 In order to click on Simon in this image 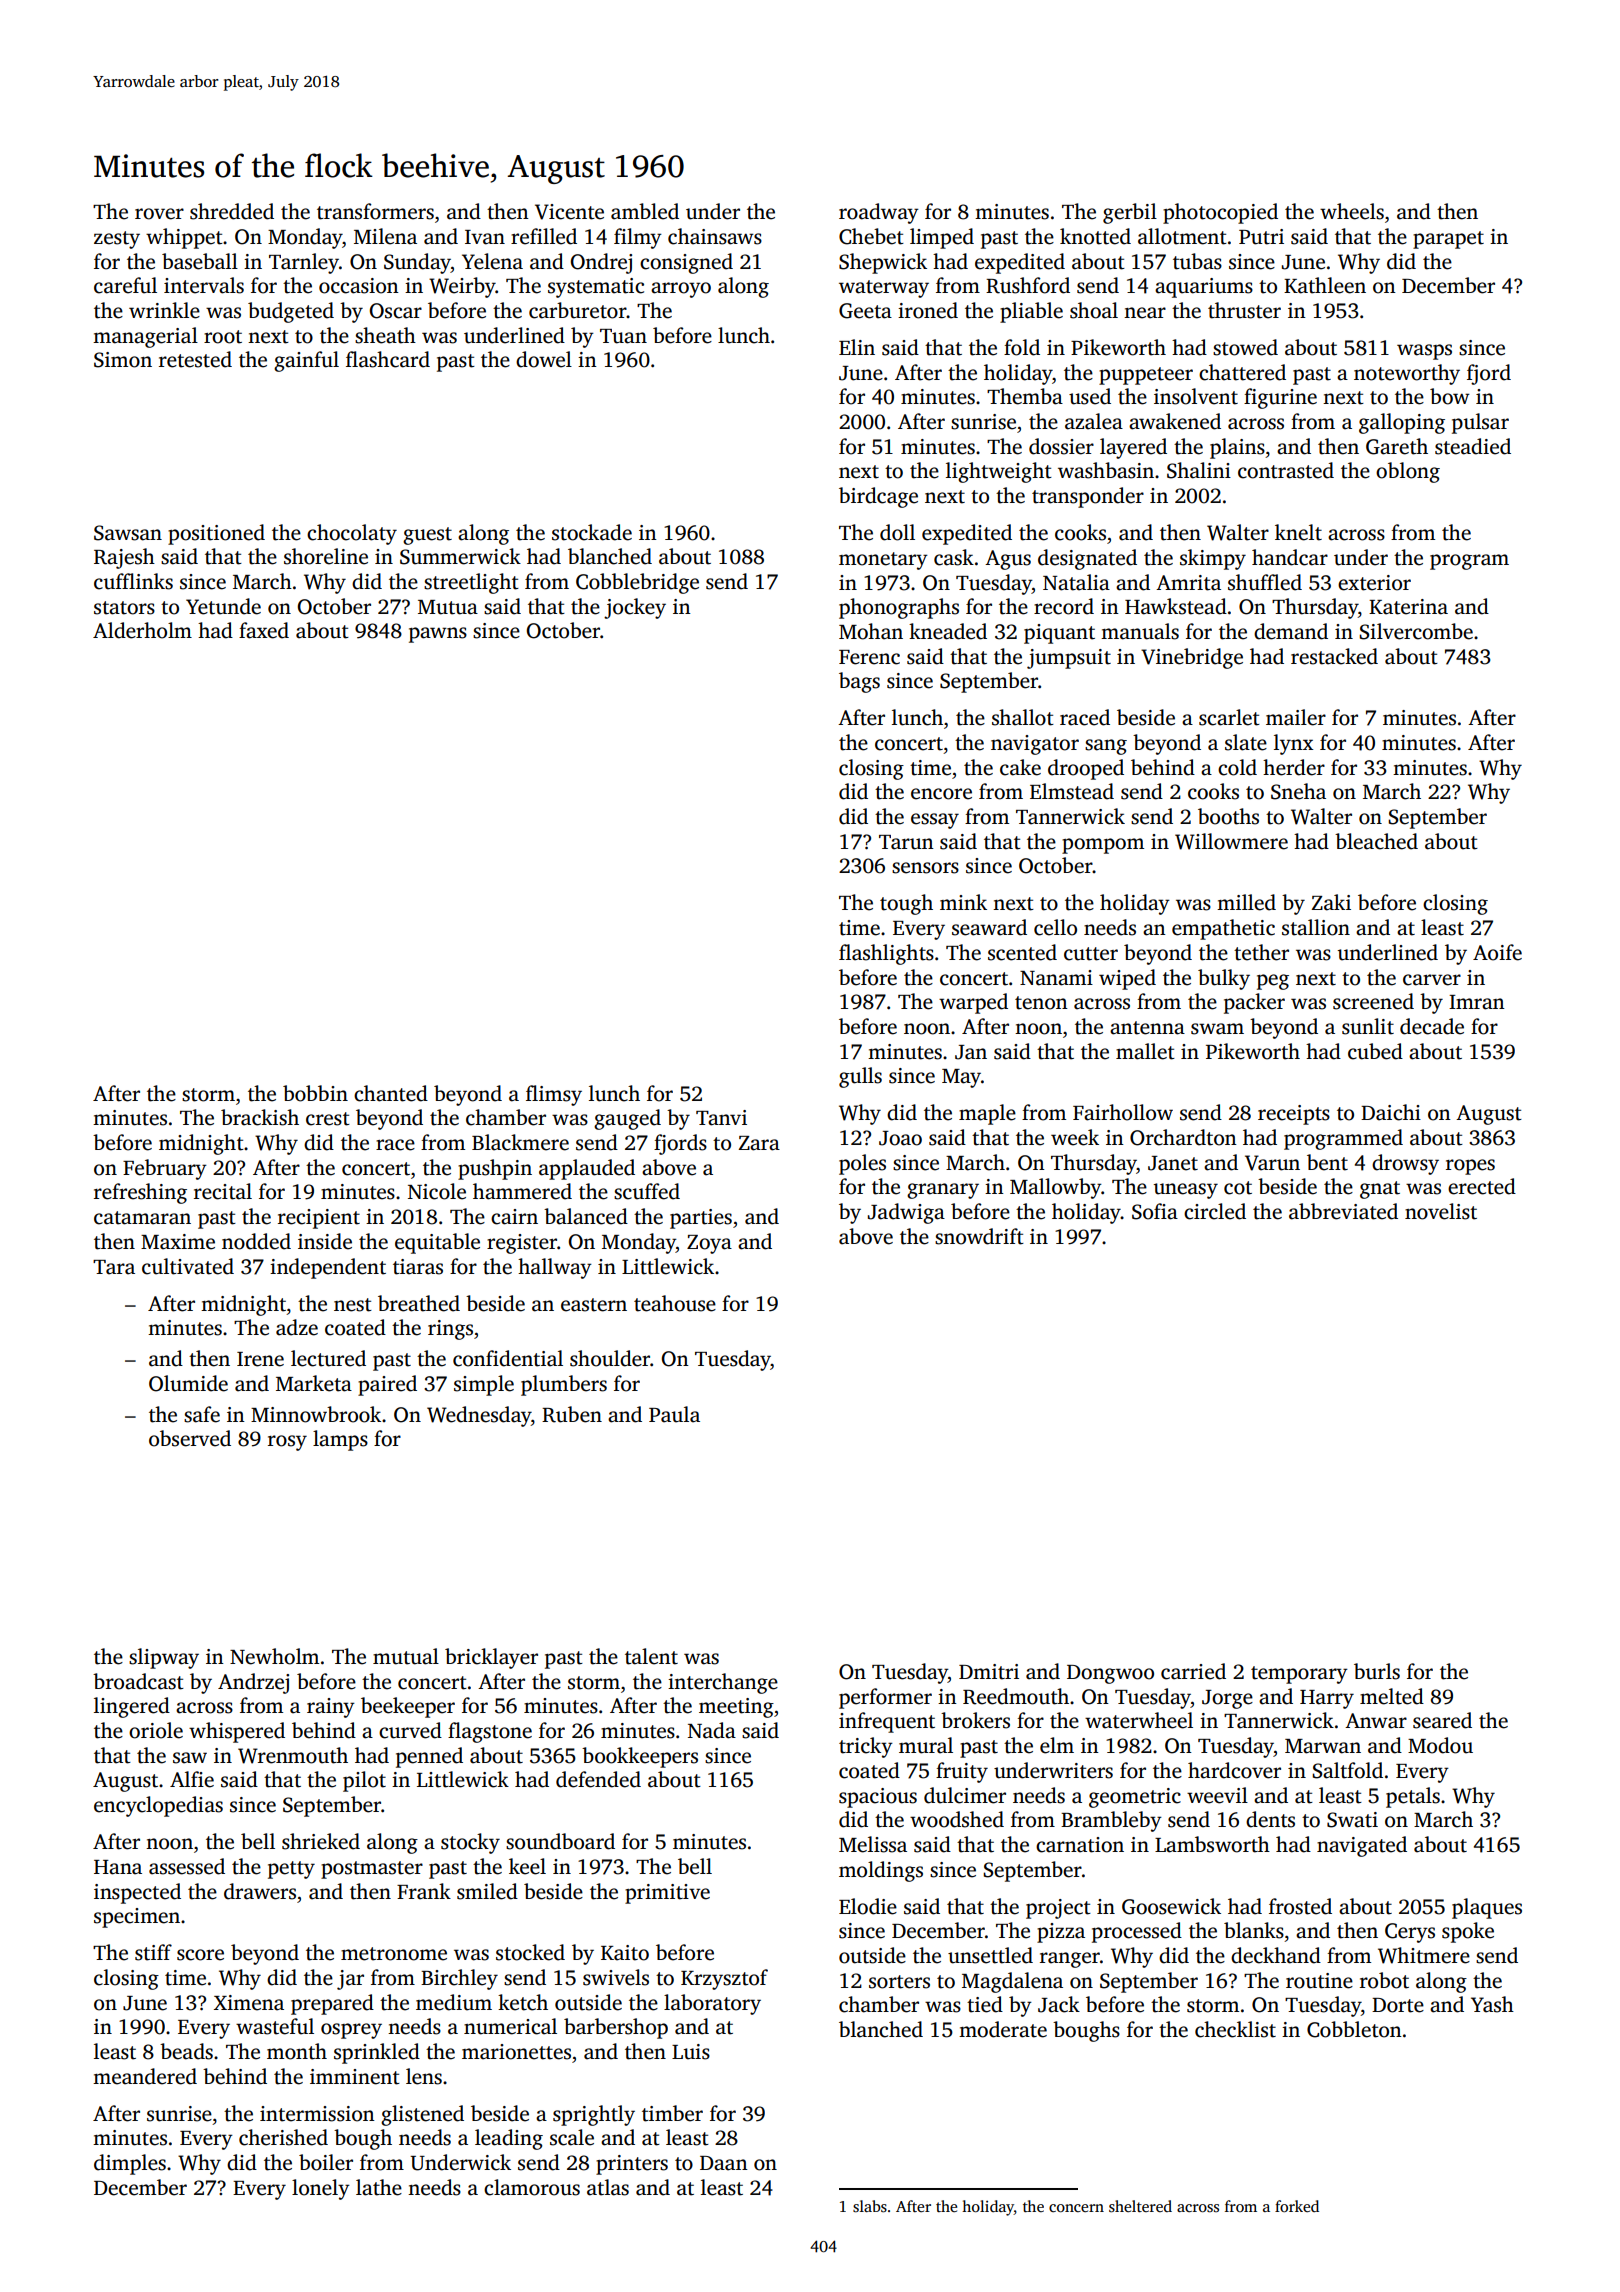, I will do `click(123, 360)`.
